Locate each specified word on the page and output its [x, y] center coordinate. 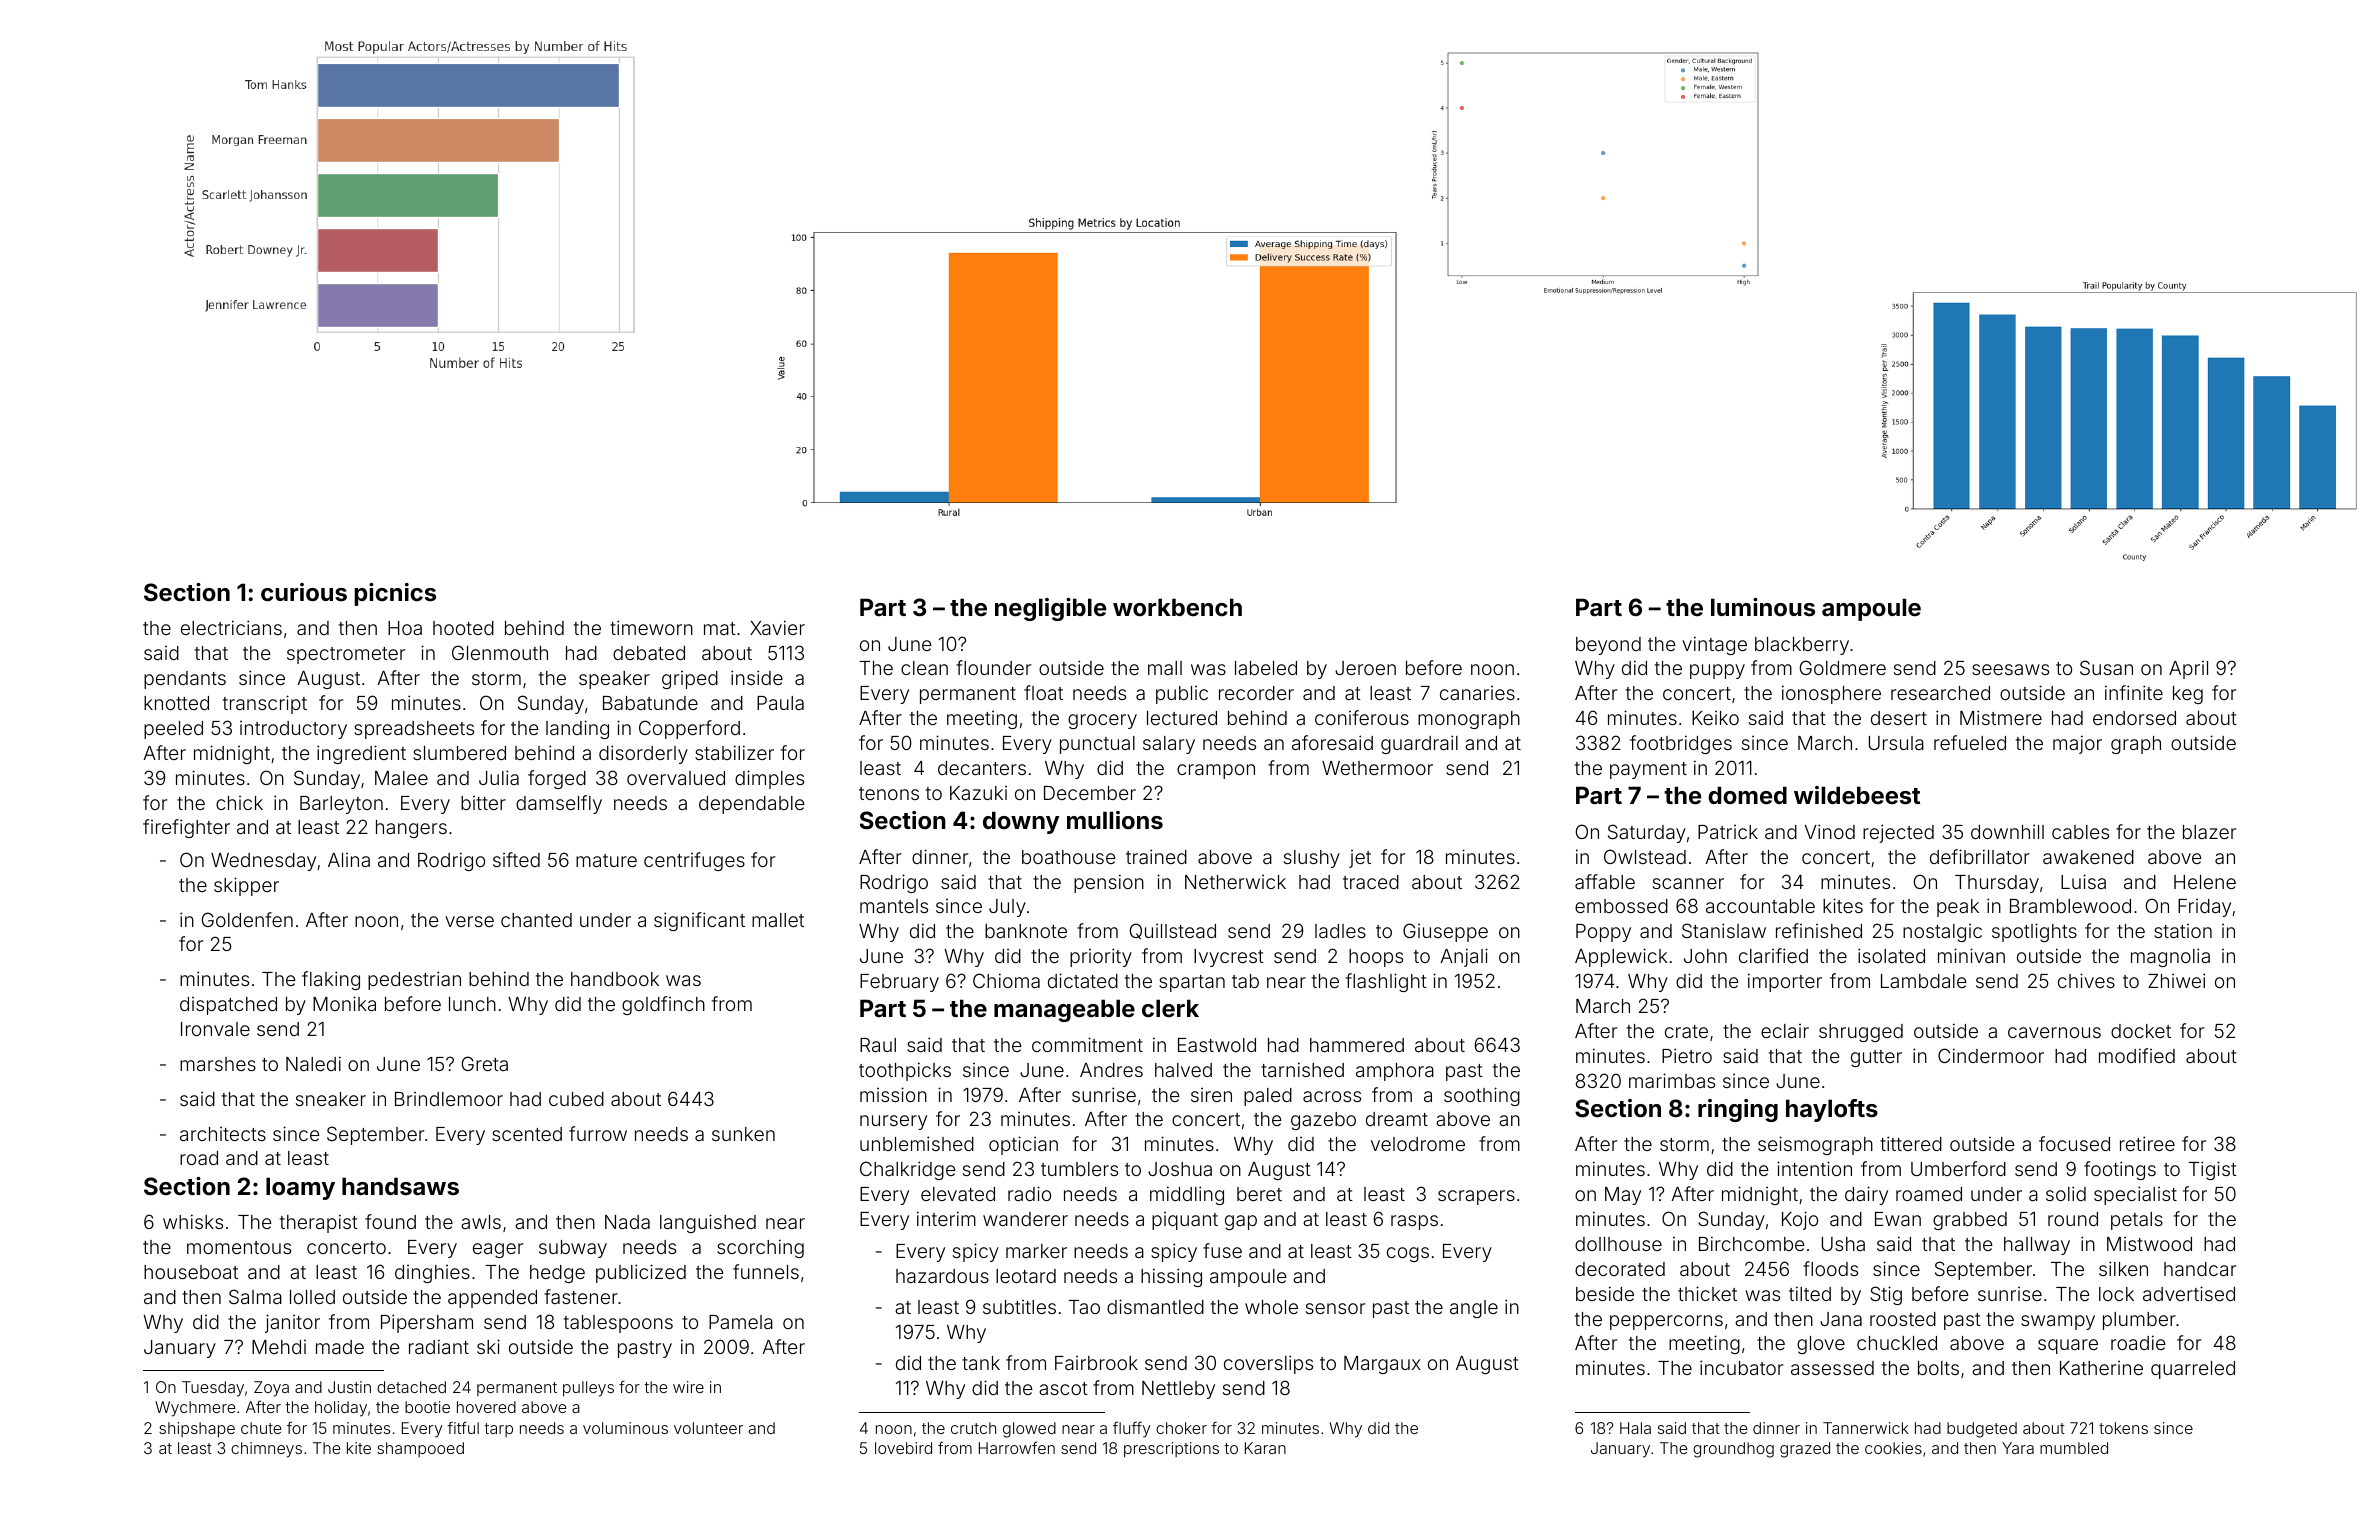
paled [1268, 1097]
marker [1036, 1251]
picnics [395, 594]
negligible [1050, 609]
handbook [615, 979]
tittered [1911, 1143]
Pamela [741, 1322]
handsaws [400, 1186]
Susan [2106, 667]
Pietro [1687, 1055]
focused [2074, 1143]
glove [1821, 1345]
